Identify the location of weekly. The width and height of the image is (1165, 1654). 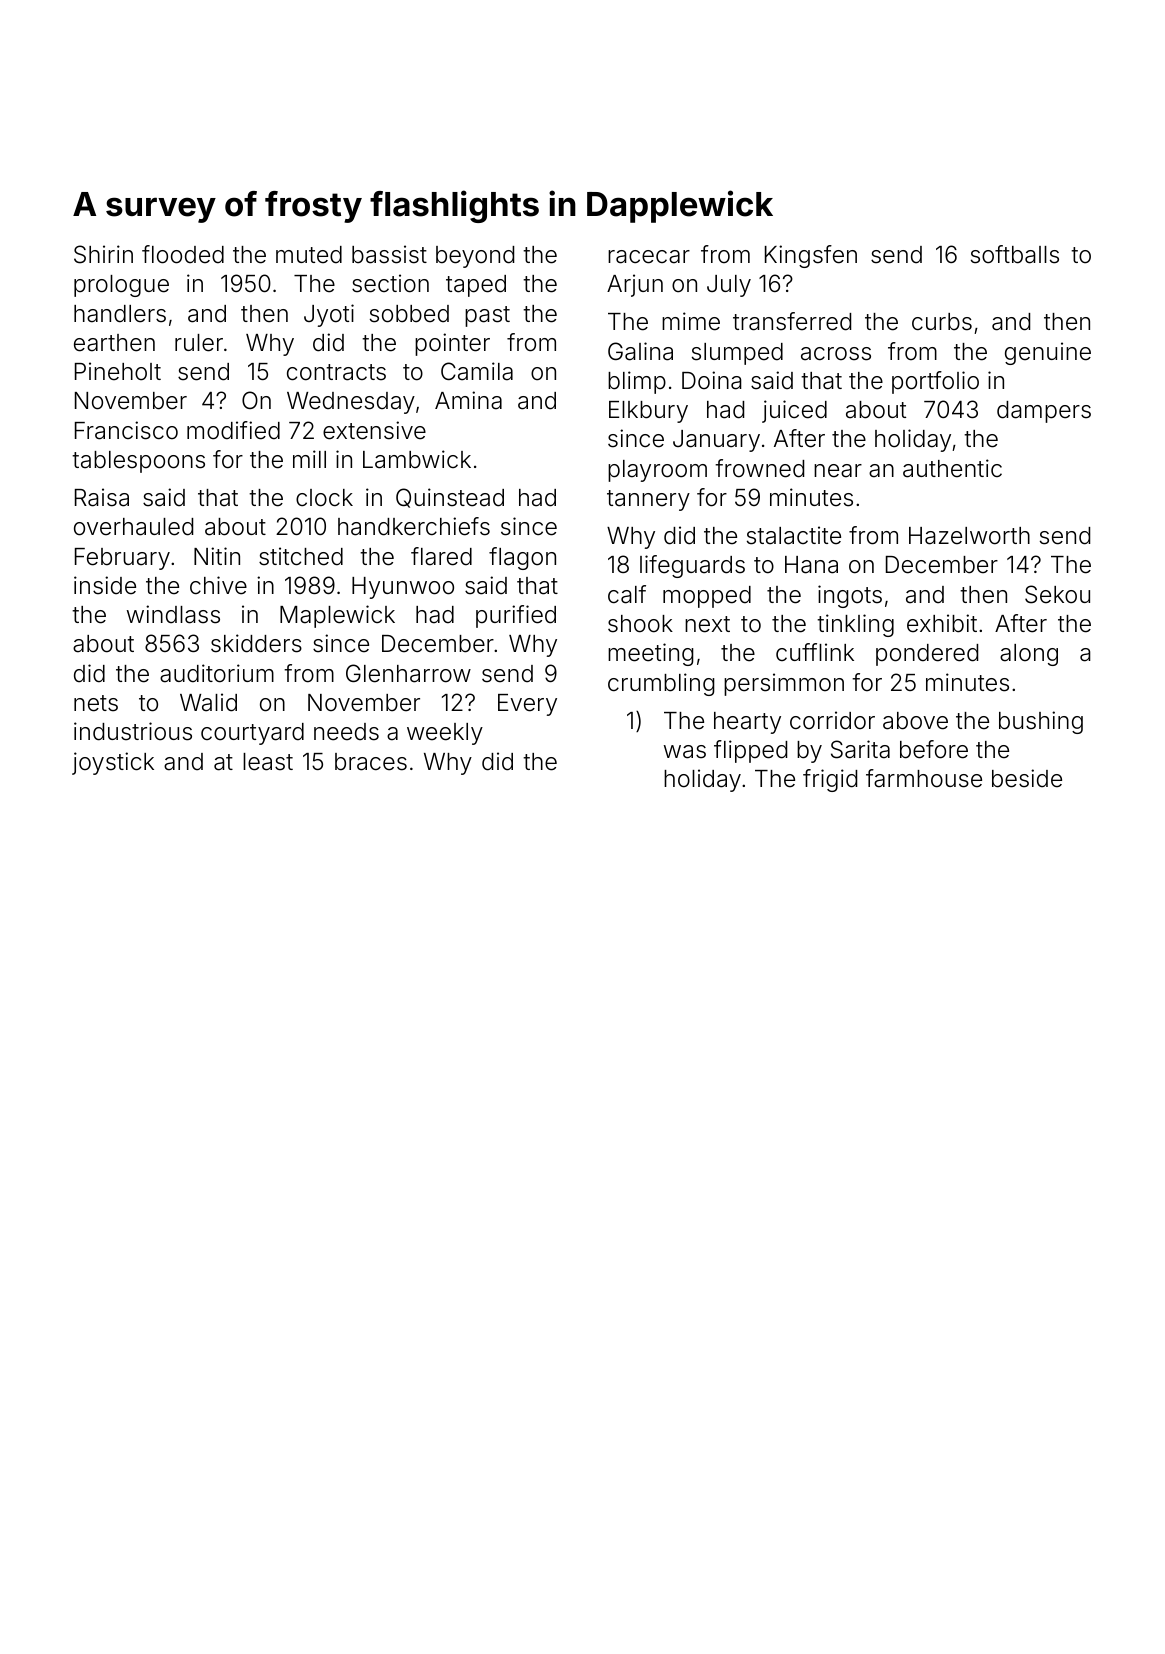
(445, 734).
